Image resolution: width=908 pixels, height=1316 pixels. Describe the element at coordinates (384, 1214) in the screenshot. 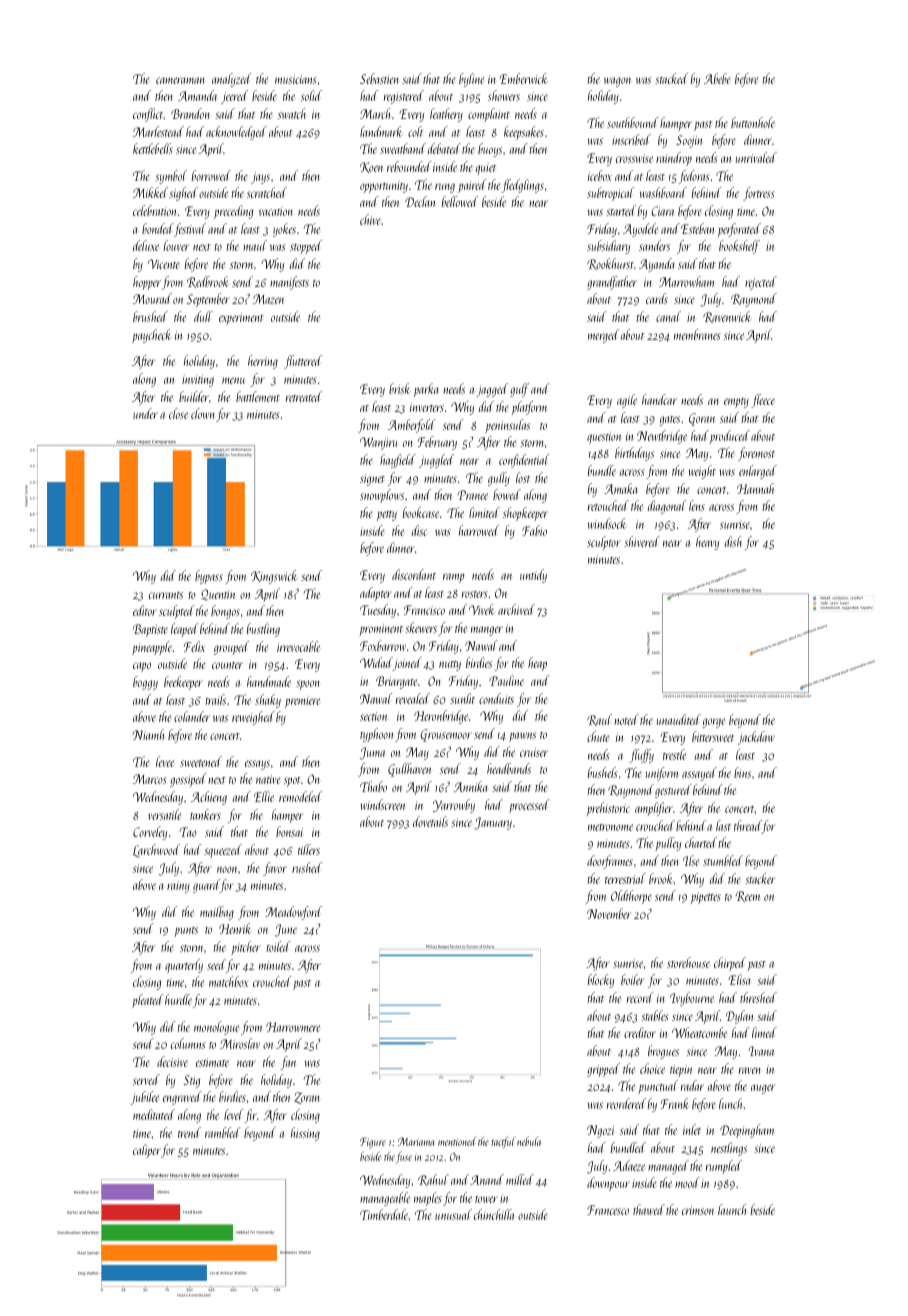

I see `Timberdale` at that location.
